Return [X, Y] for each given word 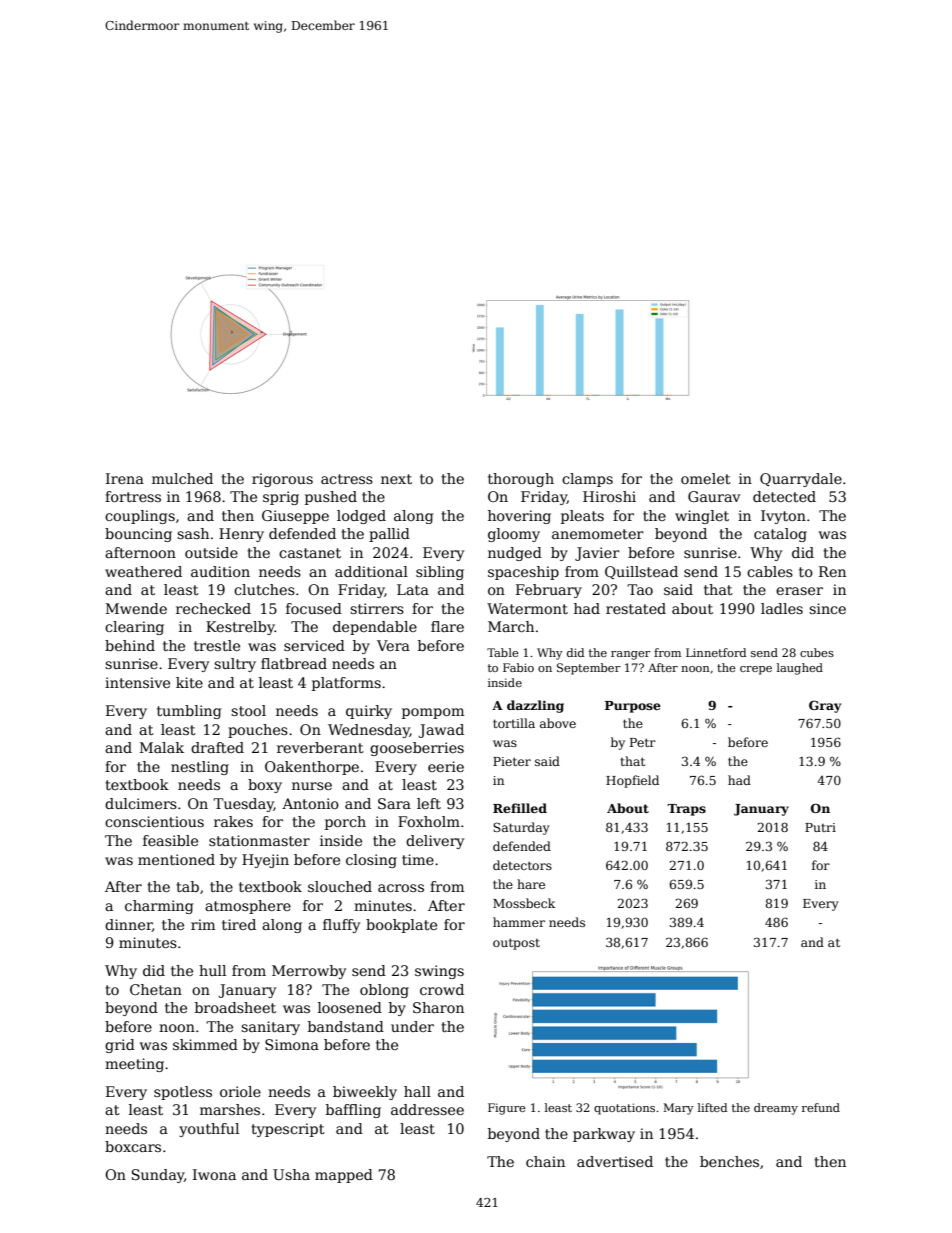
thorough [521, 480]
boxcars [133, 1146]
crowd [442, 989]
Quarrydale [801, 480]
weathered [143, 571]
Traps [686, 810]
